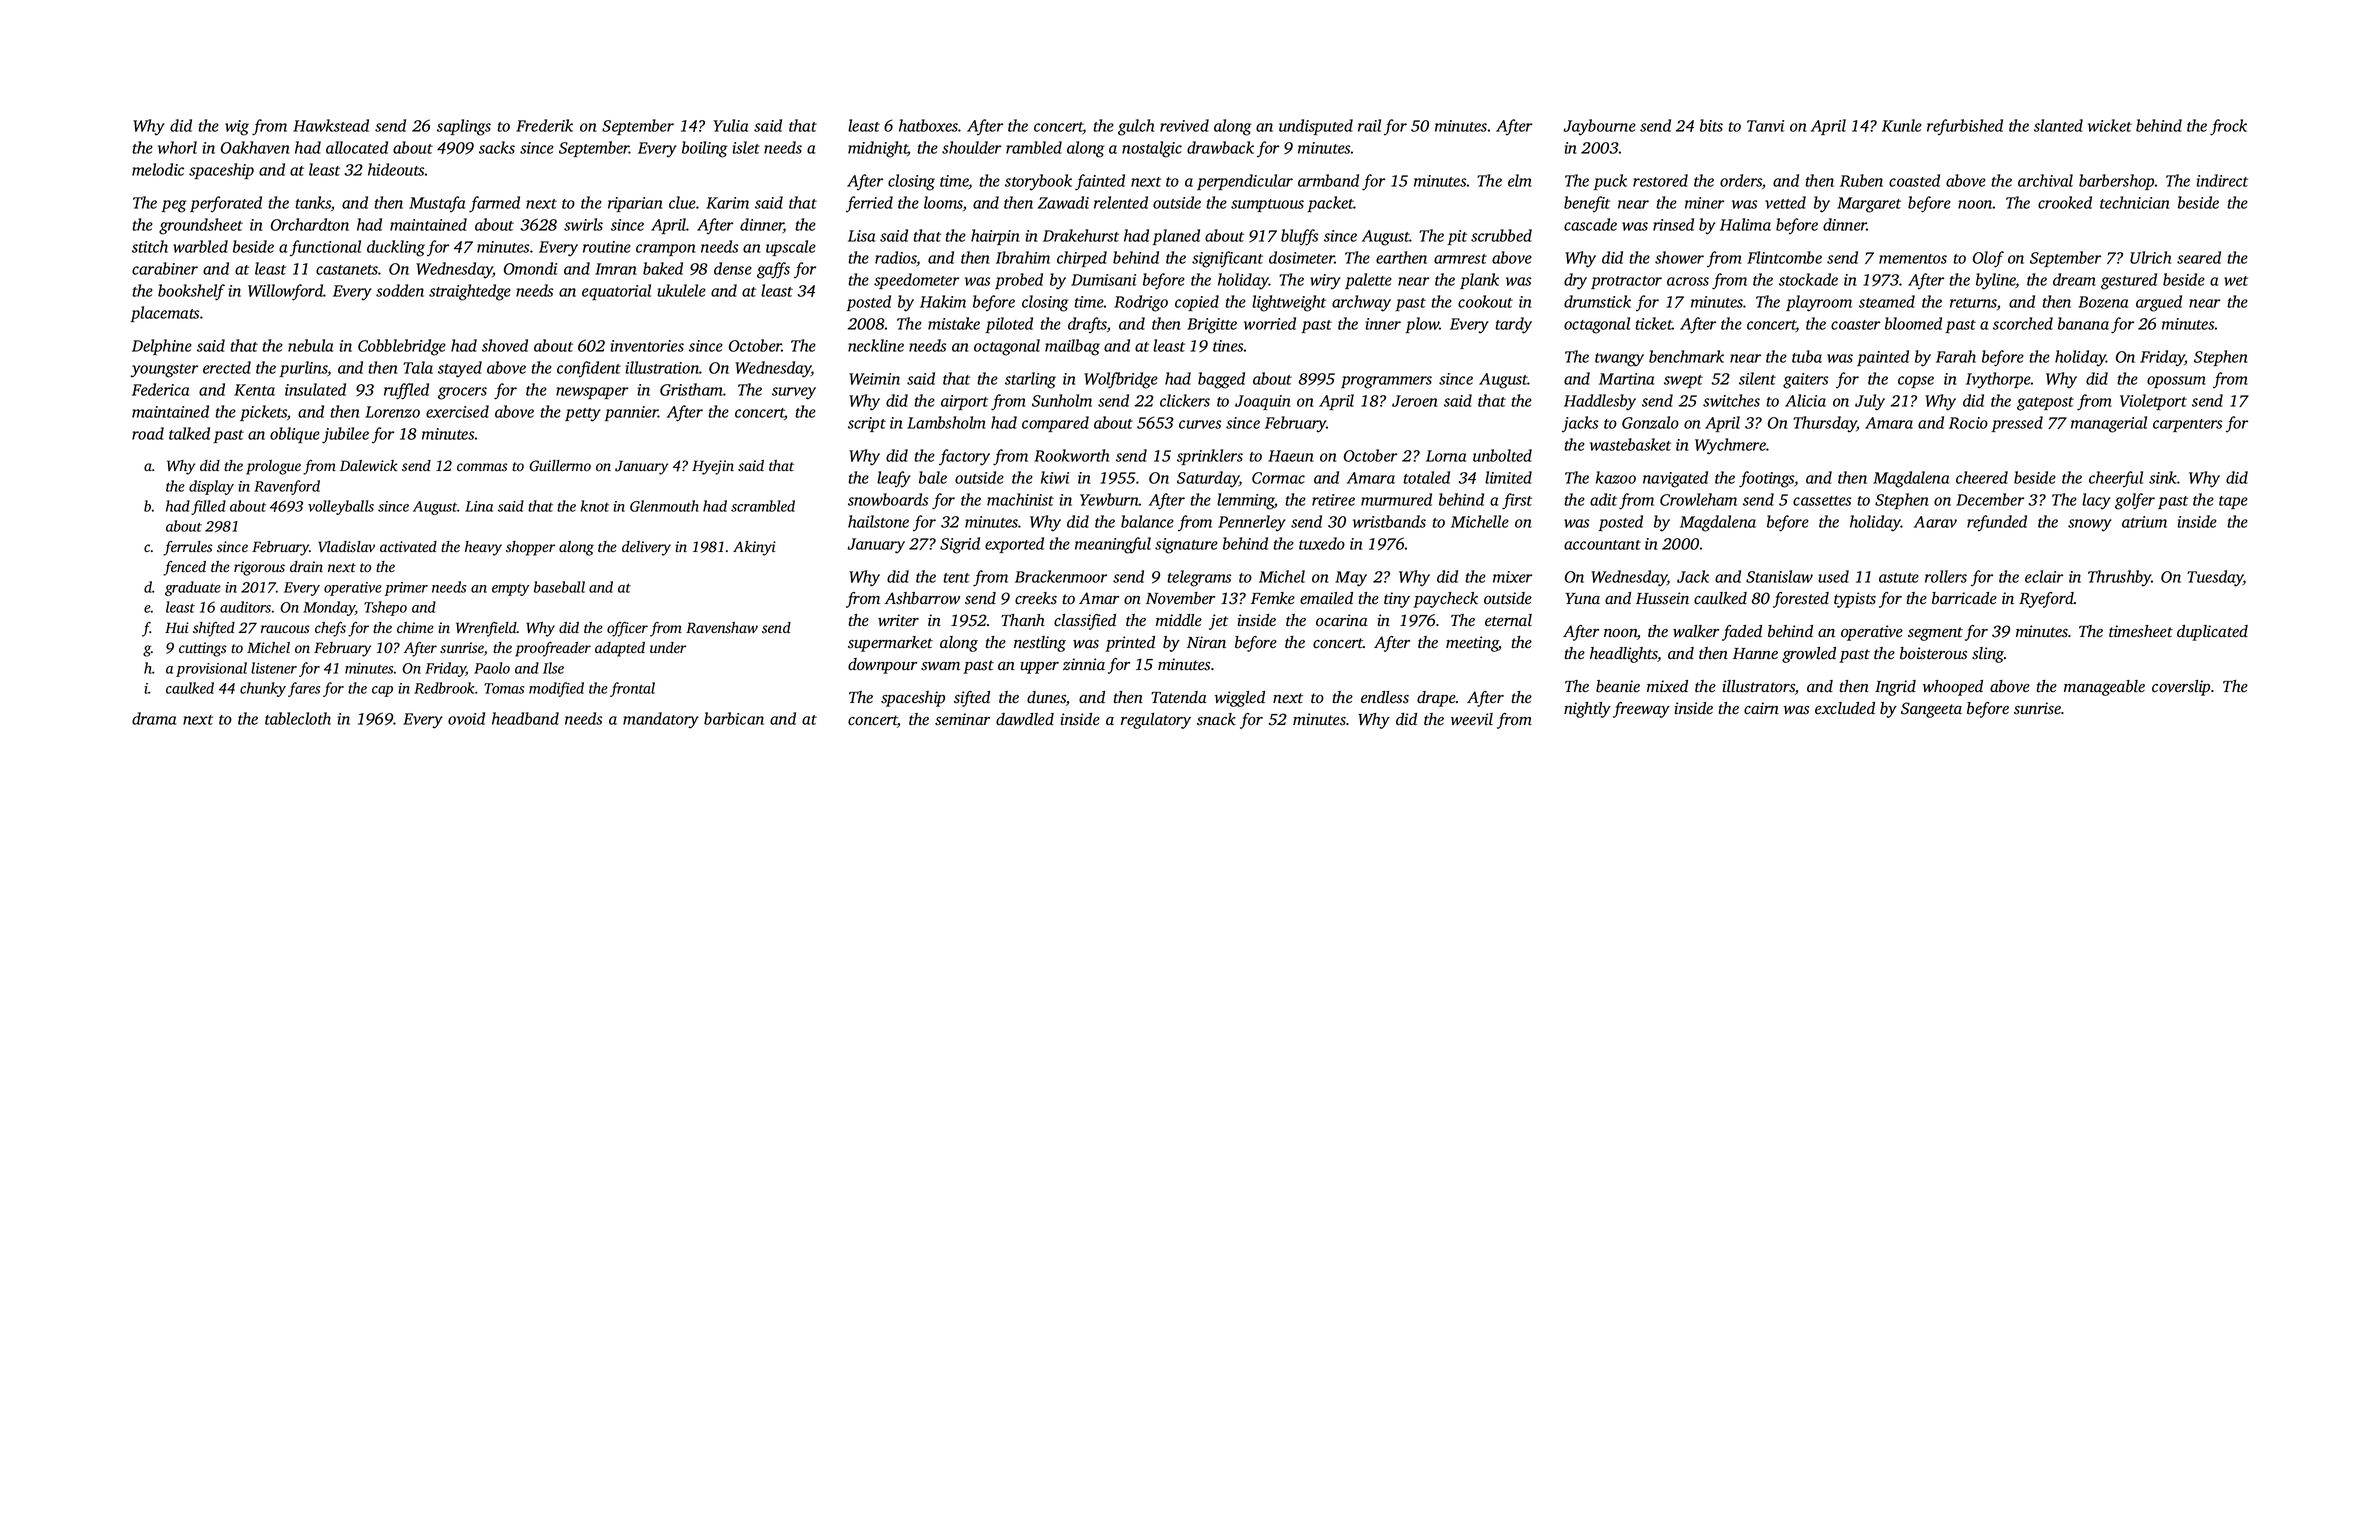 The height and width of the image is (1540, 2380). What do you see at coordinates (1025, 719) in the image?
I see `dawdled` at bounding box center [1025, 719].
